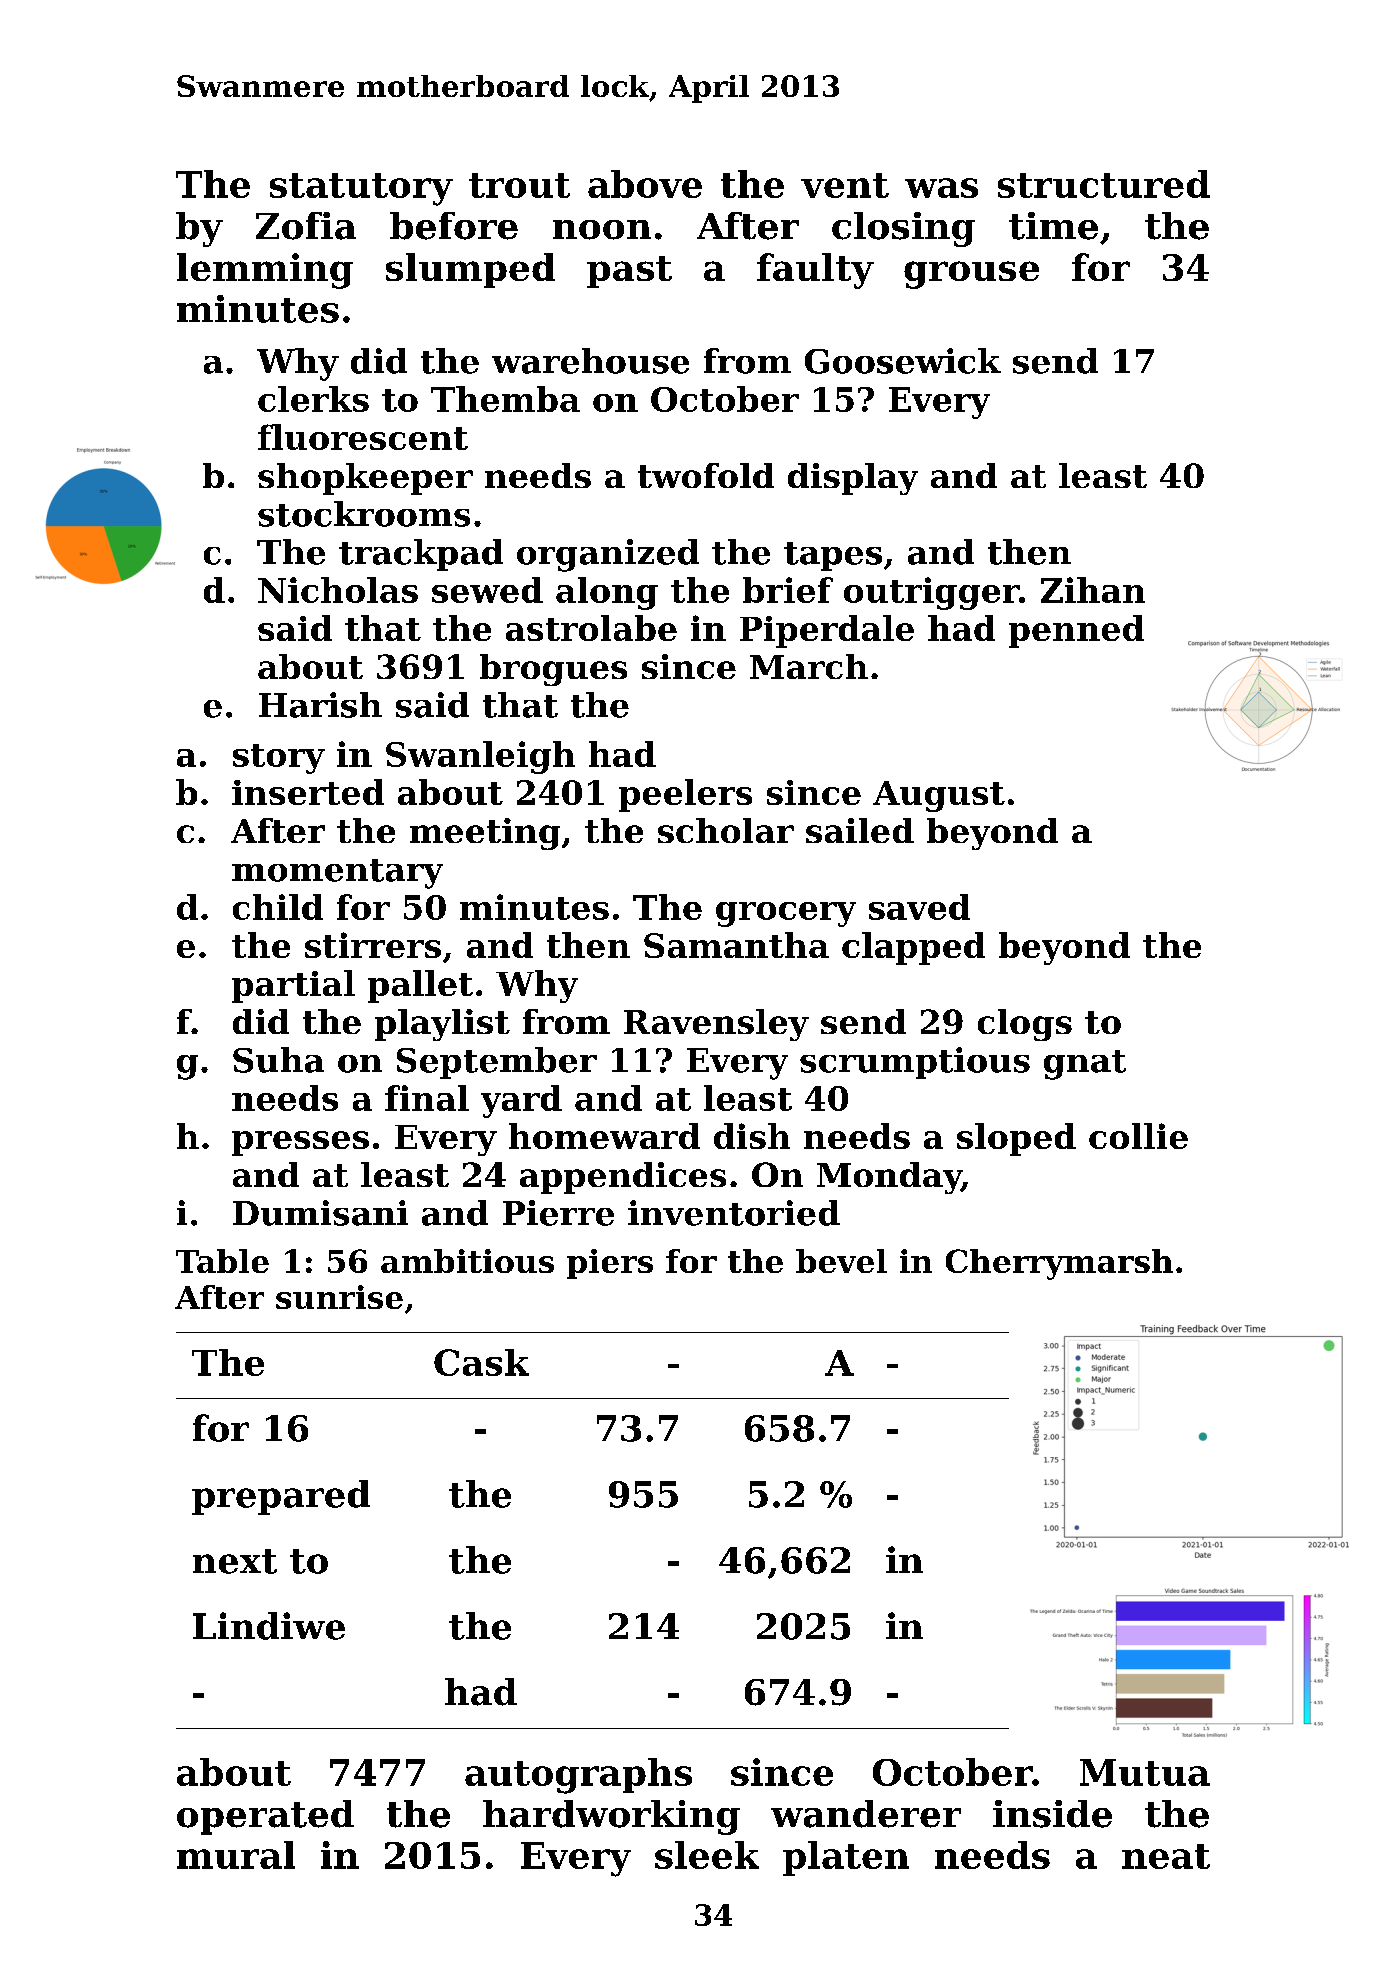 The width and height of the screenshot is (1386, 1969). I want to click on Cherrymarsh, so click(1059, 1264).
